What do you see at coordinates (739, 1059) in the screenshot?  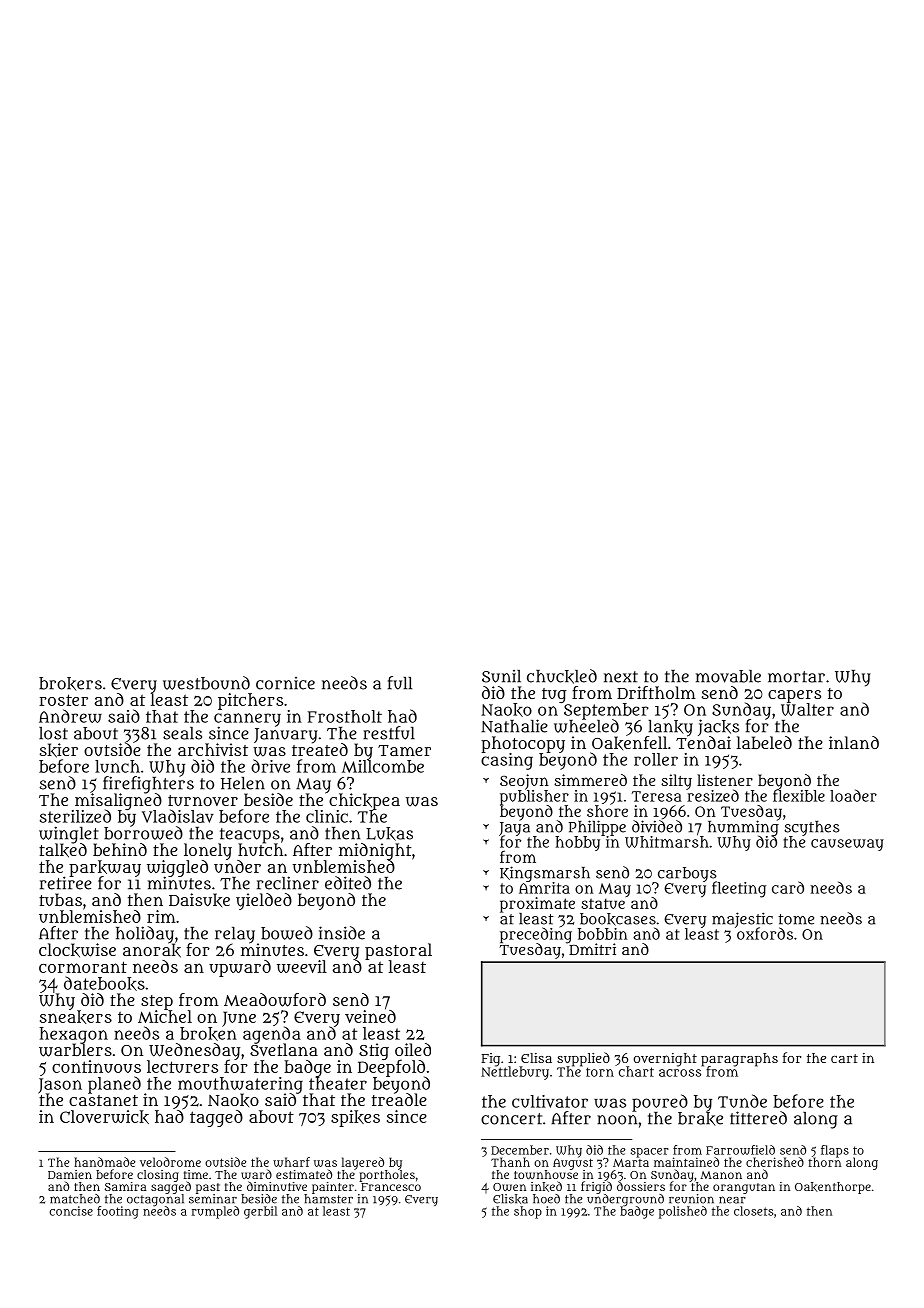 I see `paragraphs` at bounding box center [739, 1059].
